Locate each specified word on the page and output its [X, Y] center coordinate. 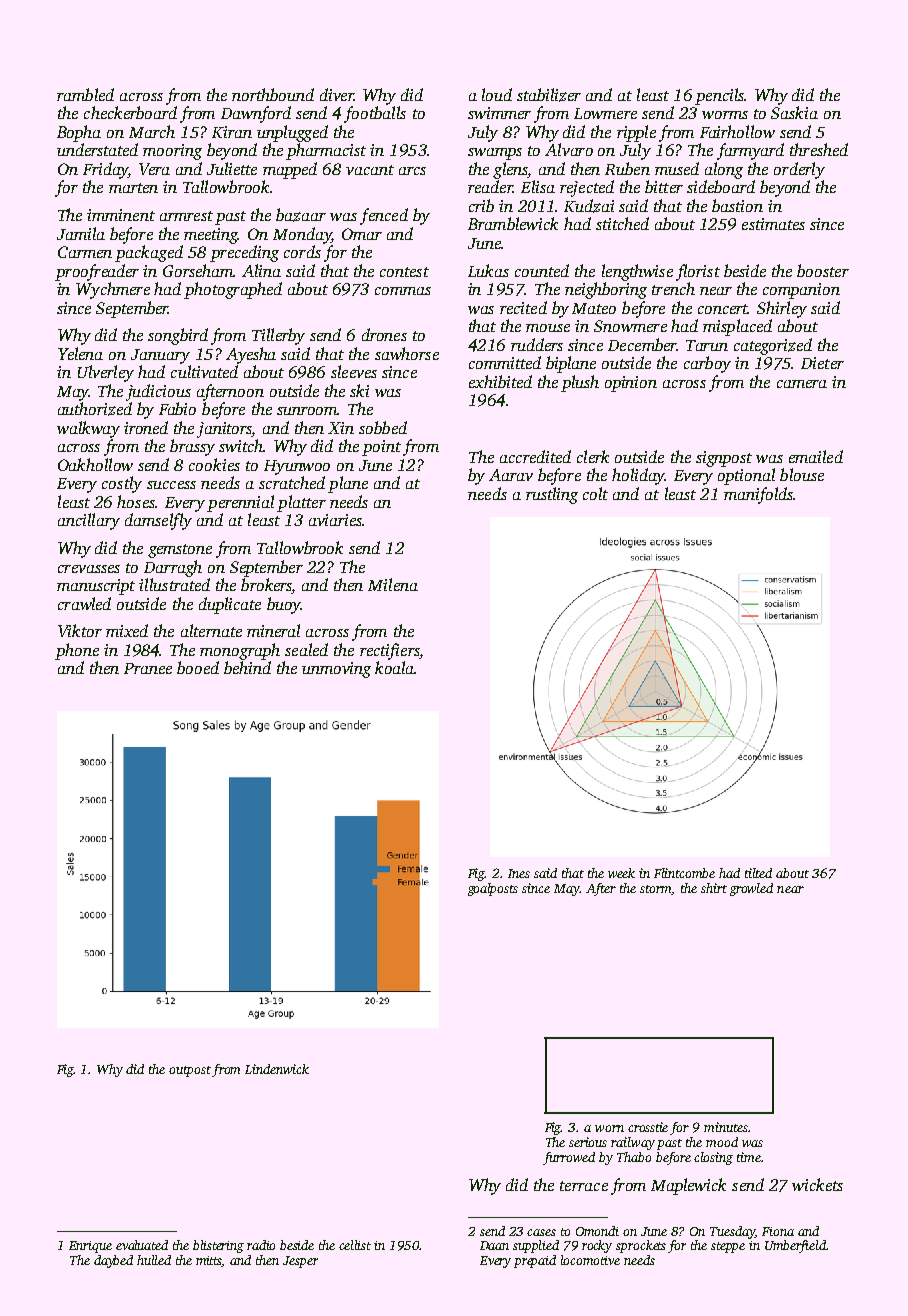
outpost [190, 1071]
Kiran [232, 132]
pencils [719, 96]
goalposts [493, 889]
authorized [95, 409]
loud [497, 94]
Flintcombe [684, 873]
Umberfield [795, 1246]
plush [580, 383]
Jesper [300, 1262]
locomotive [590, 1260]
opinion [631, 384]
